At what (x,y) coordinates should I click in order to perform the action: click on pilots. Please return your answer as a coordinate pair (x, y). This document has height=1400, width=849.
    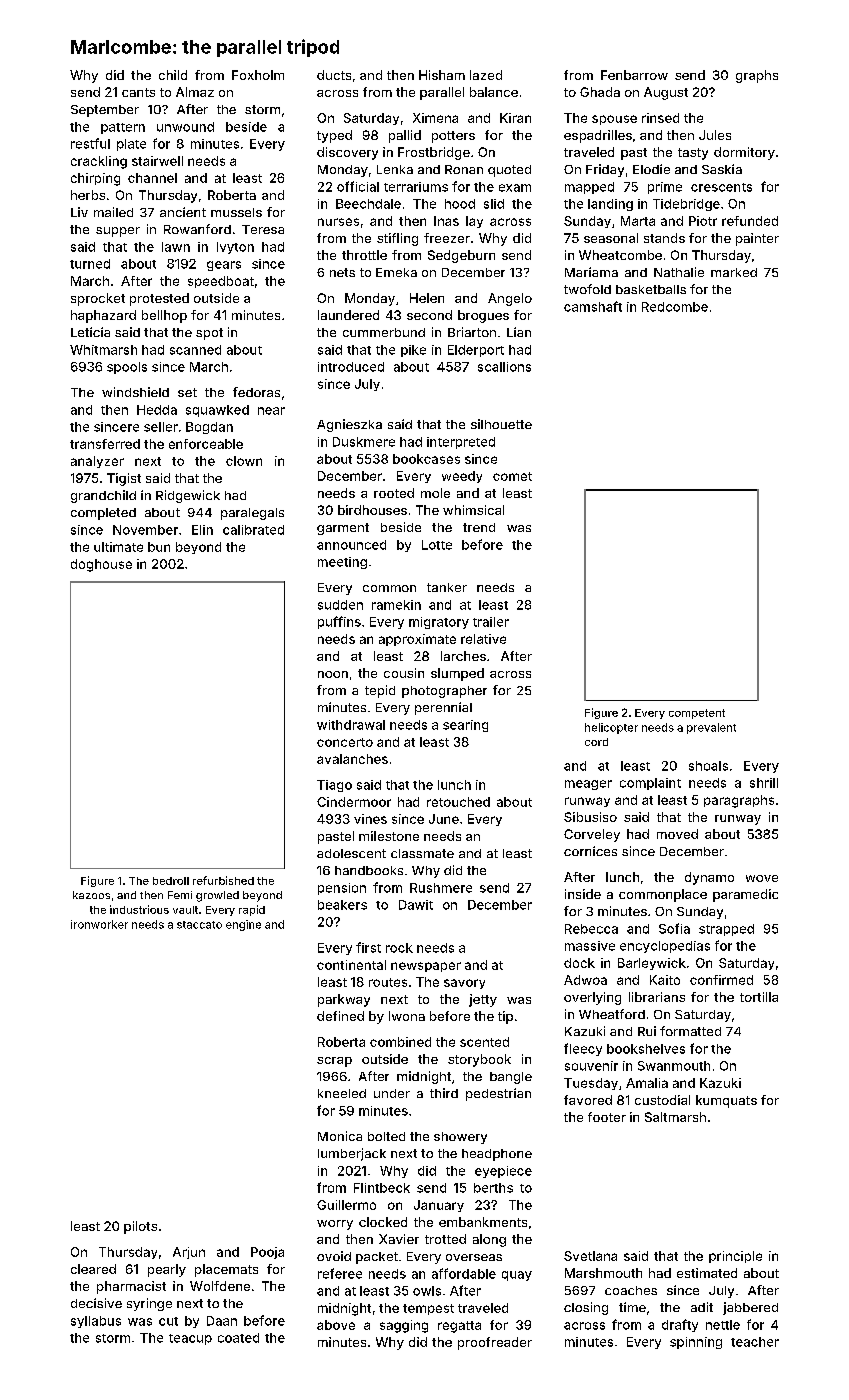
    Looking at the image, I should click on (140, 1227).
